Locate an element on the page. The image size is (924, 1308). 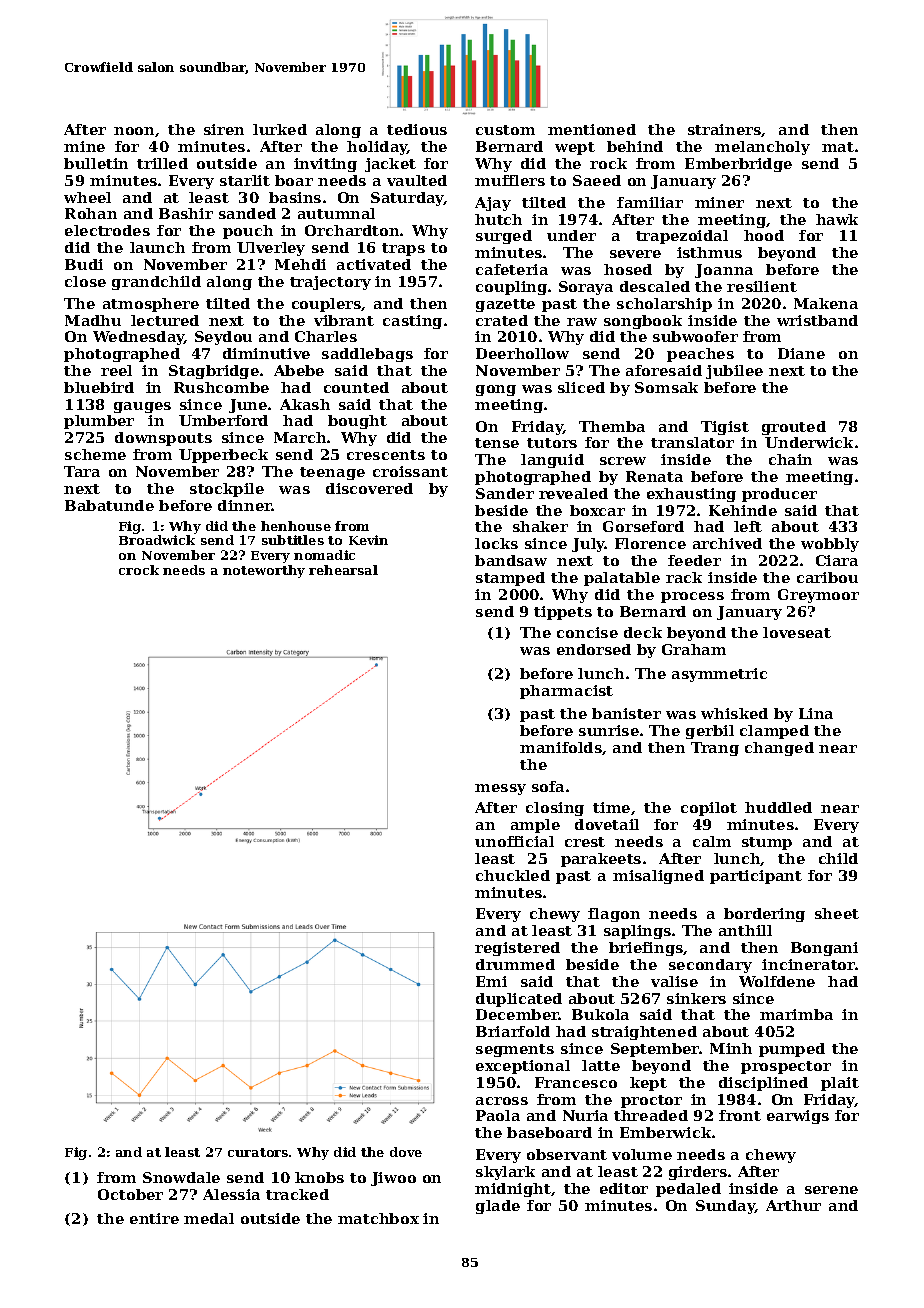
Makena is located at coordinates (826, 303).
